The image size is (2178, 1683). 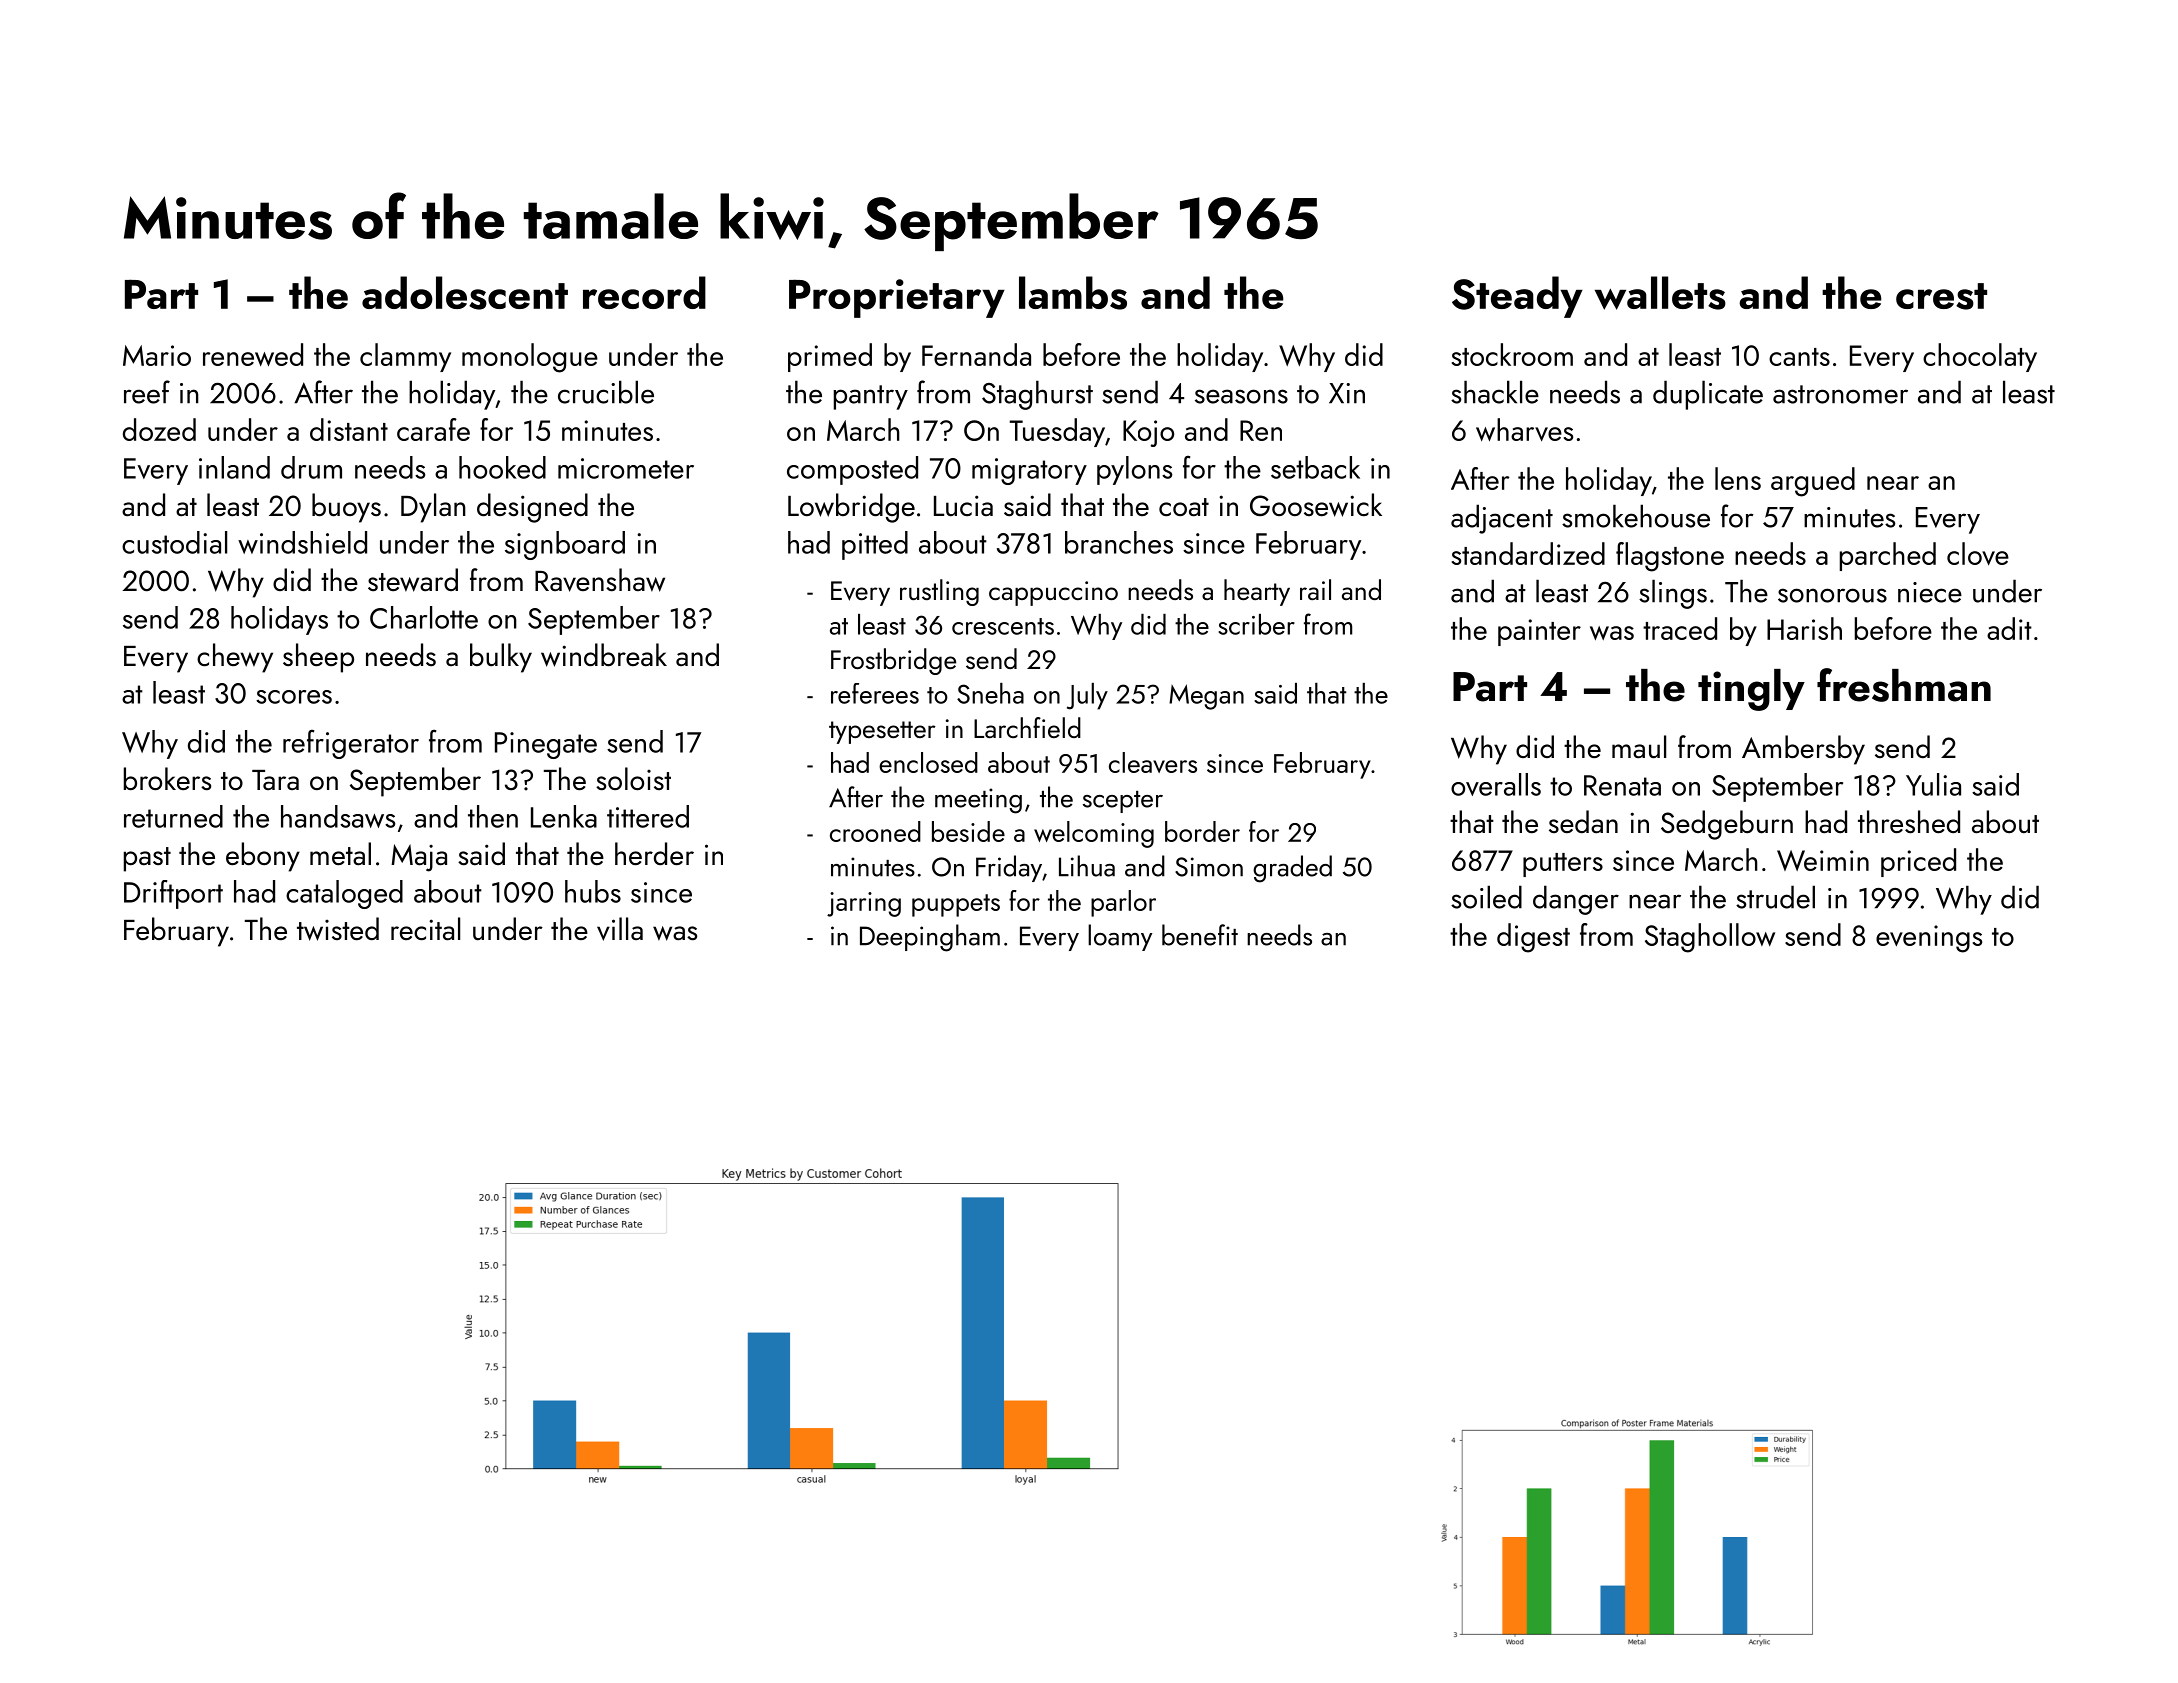 What do you see at coordinates (1978, 554) in the image?
I see `clove` at bounding box center [1978, 554].
